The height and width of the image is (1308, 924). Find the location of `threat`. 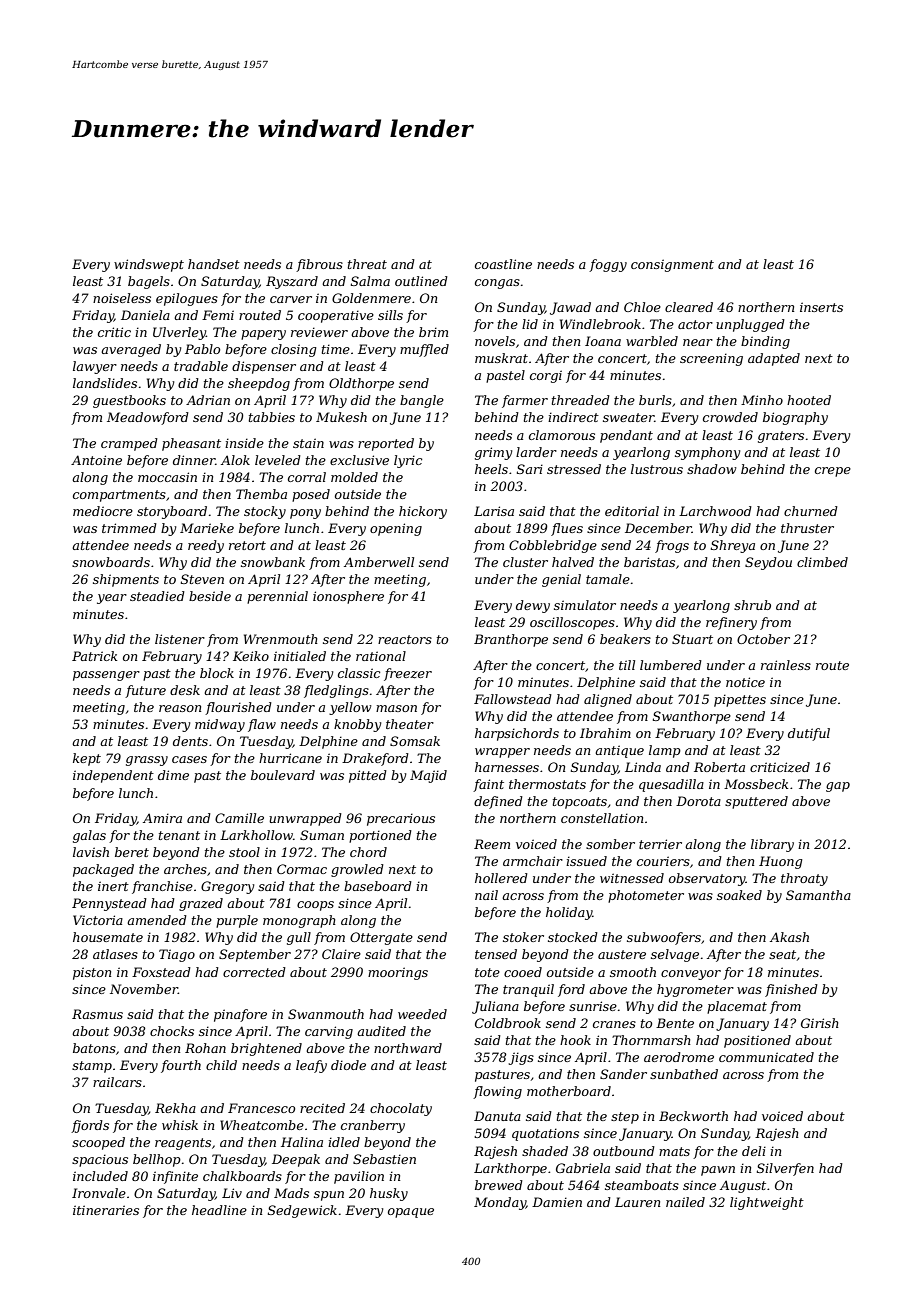

threat is located at coordinates (367, 264).
